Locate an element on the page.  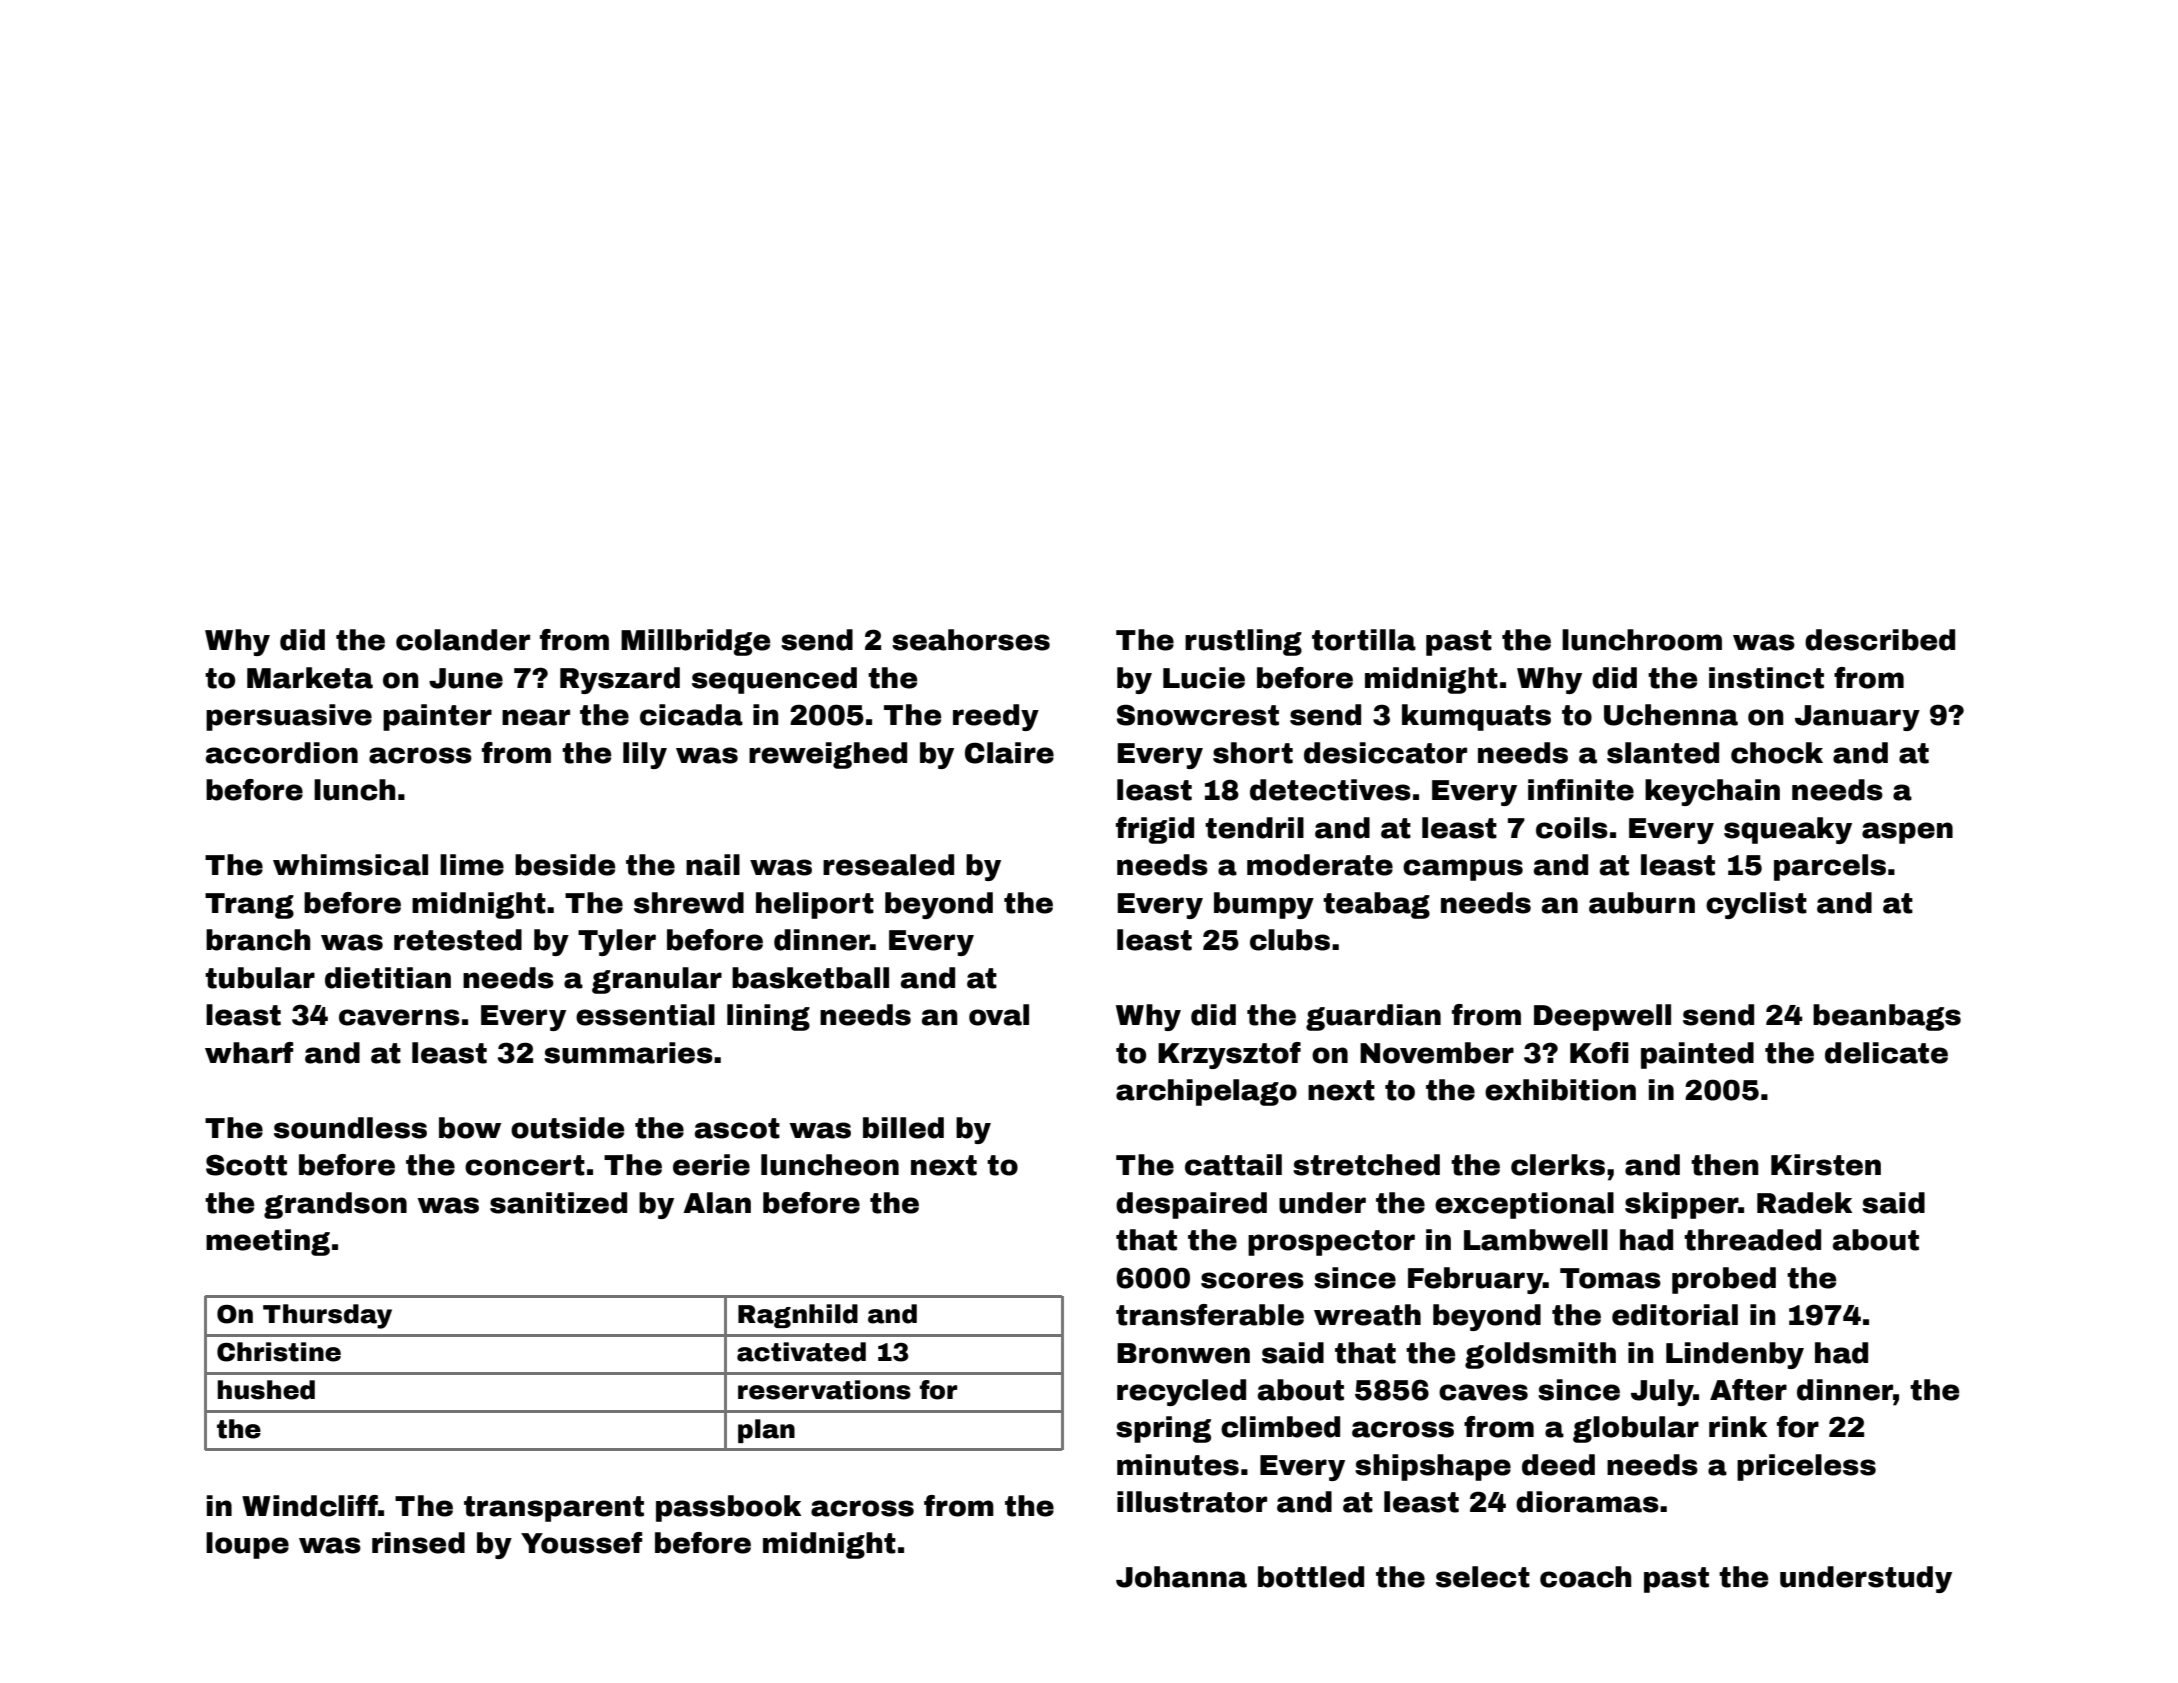
cattail is located at coordinates (1233, 1165).
